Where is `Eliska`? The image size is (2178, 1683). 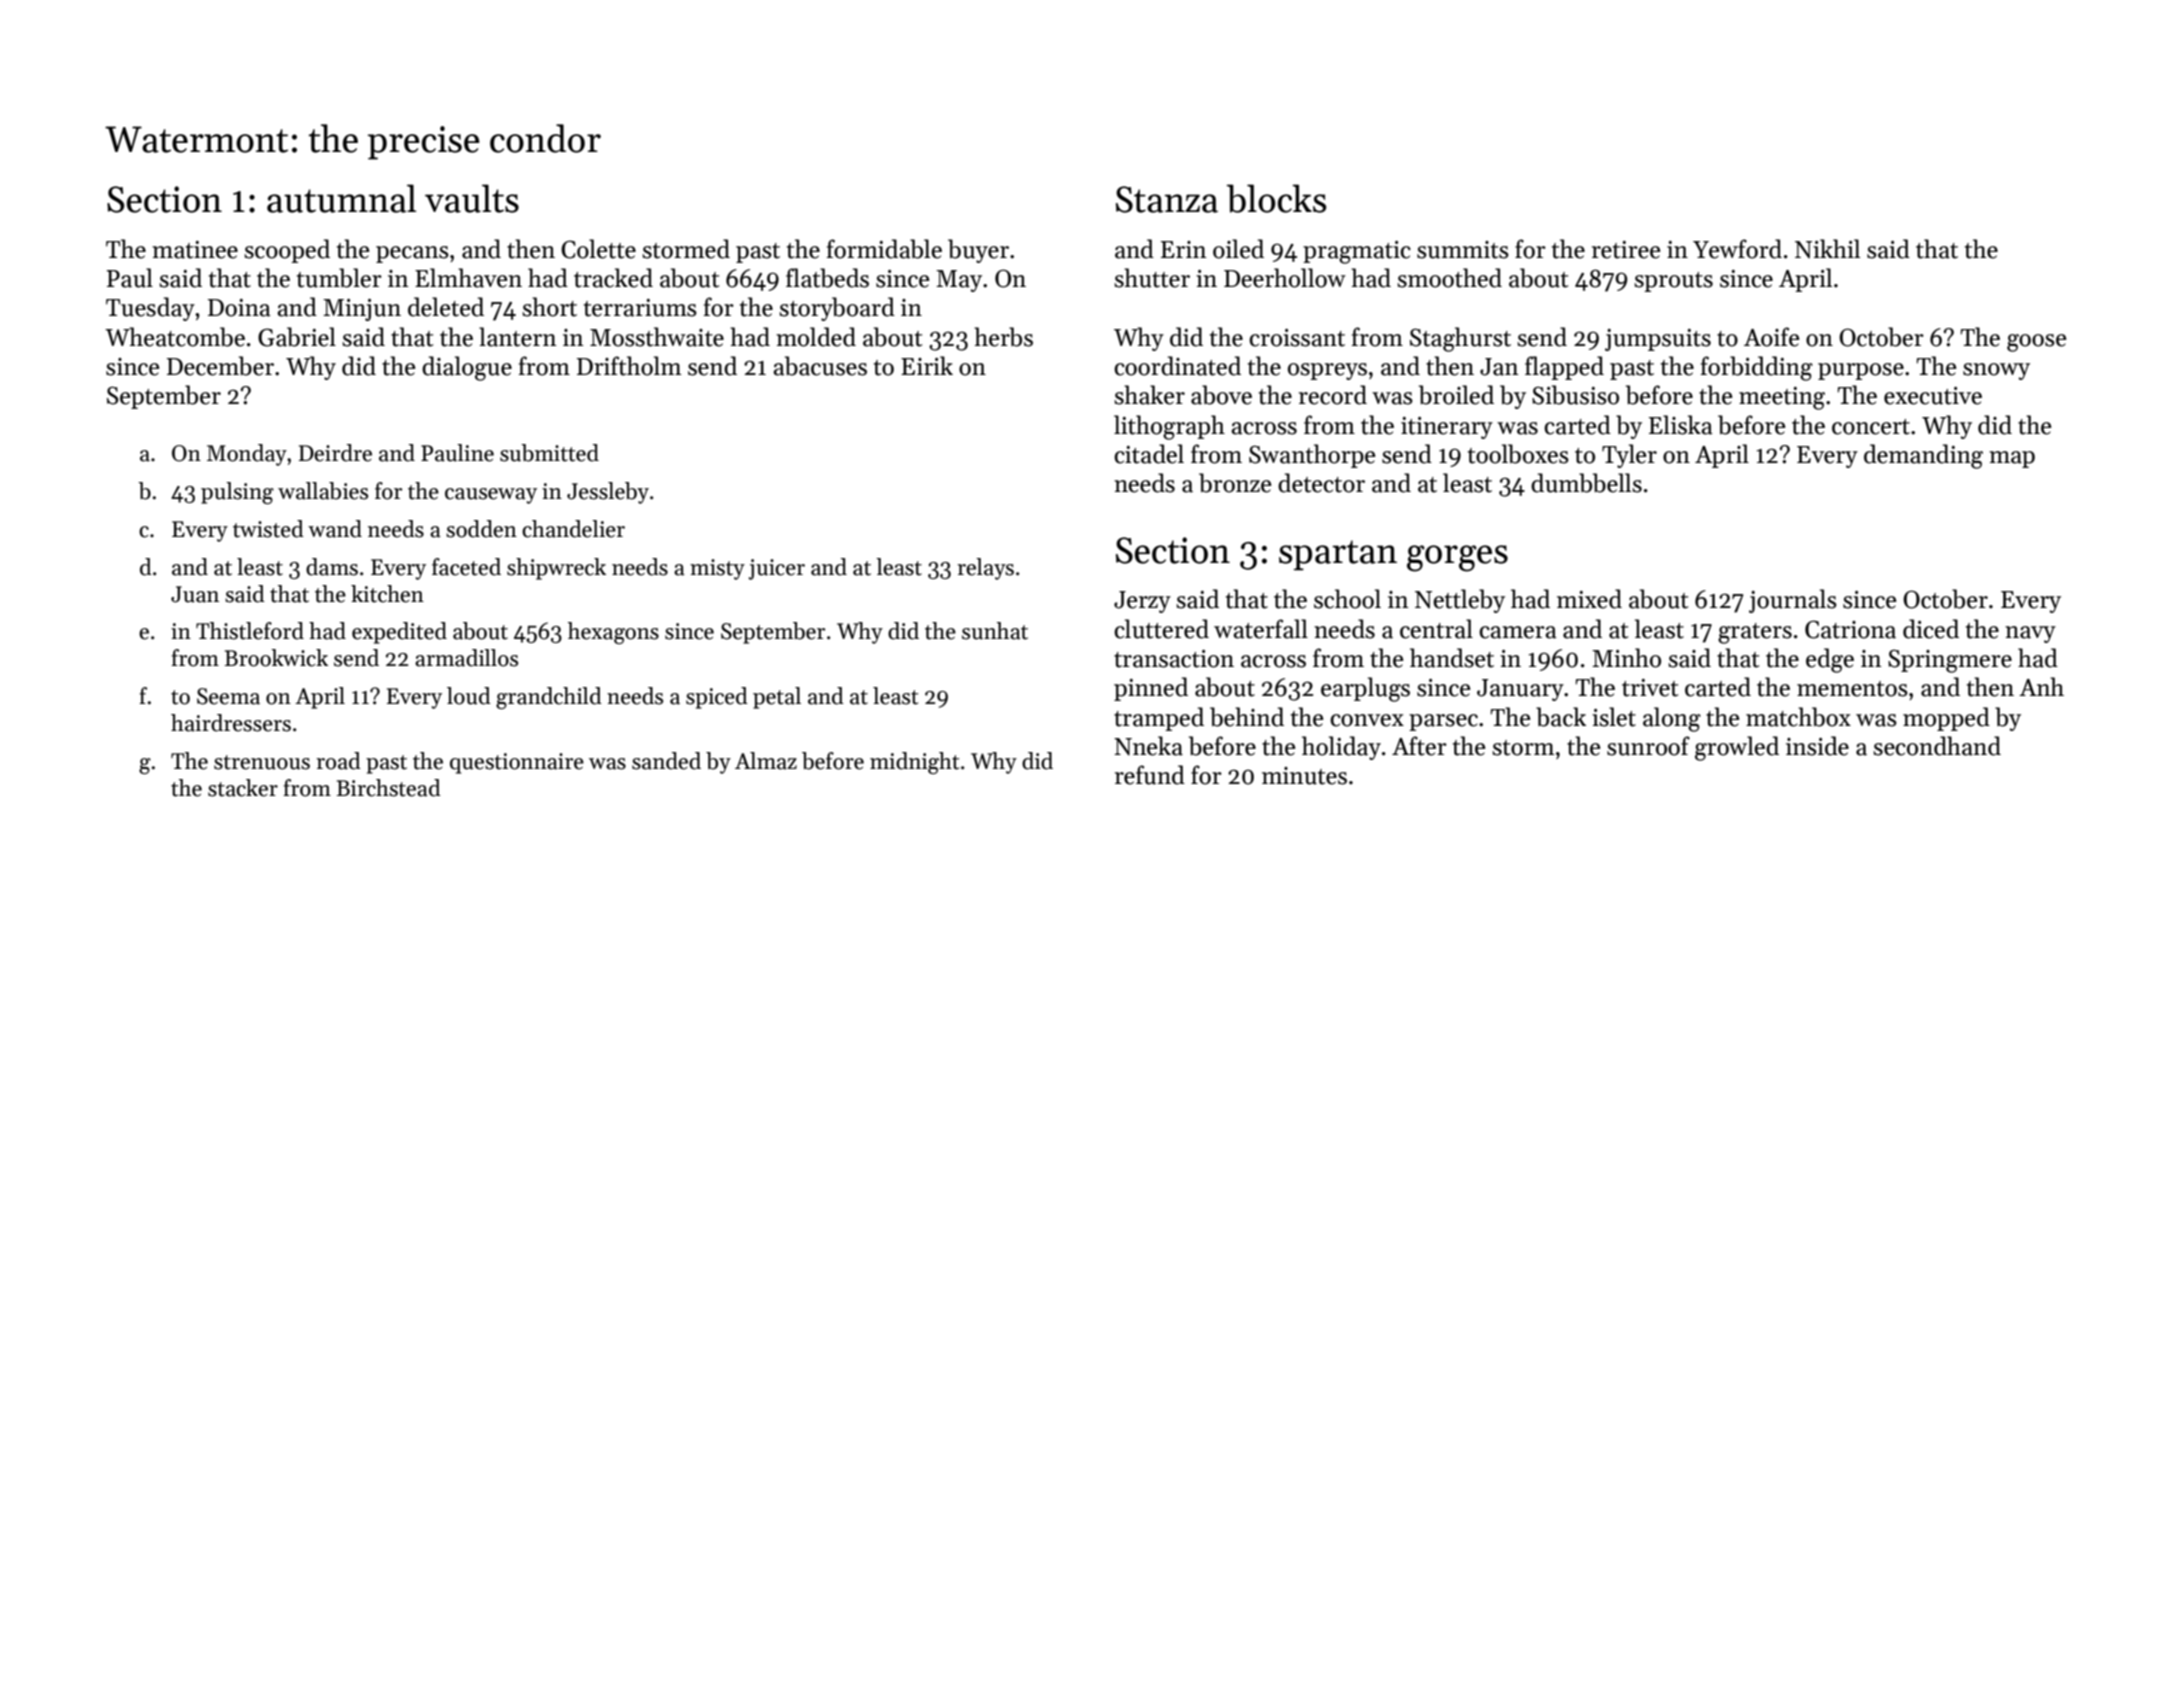
Eliska is located at coordinates (1681, 425).
